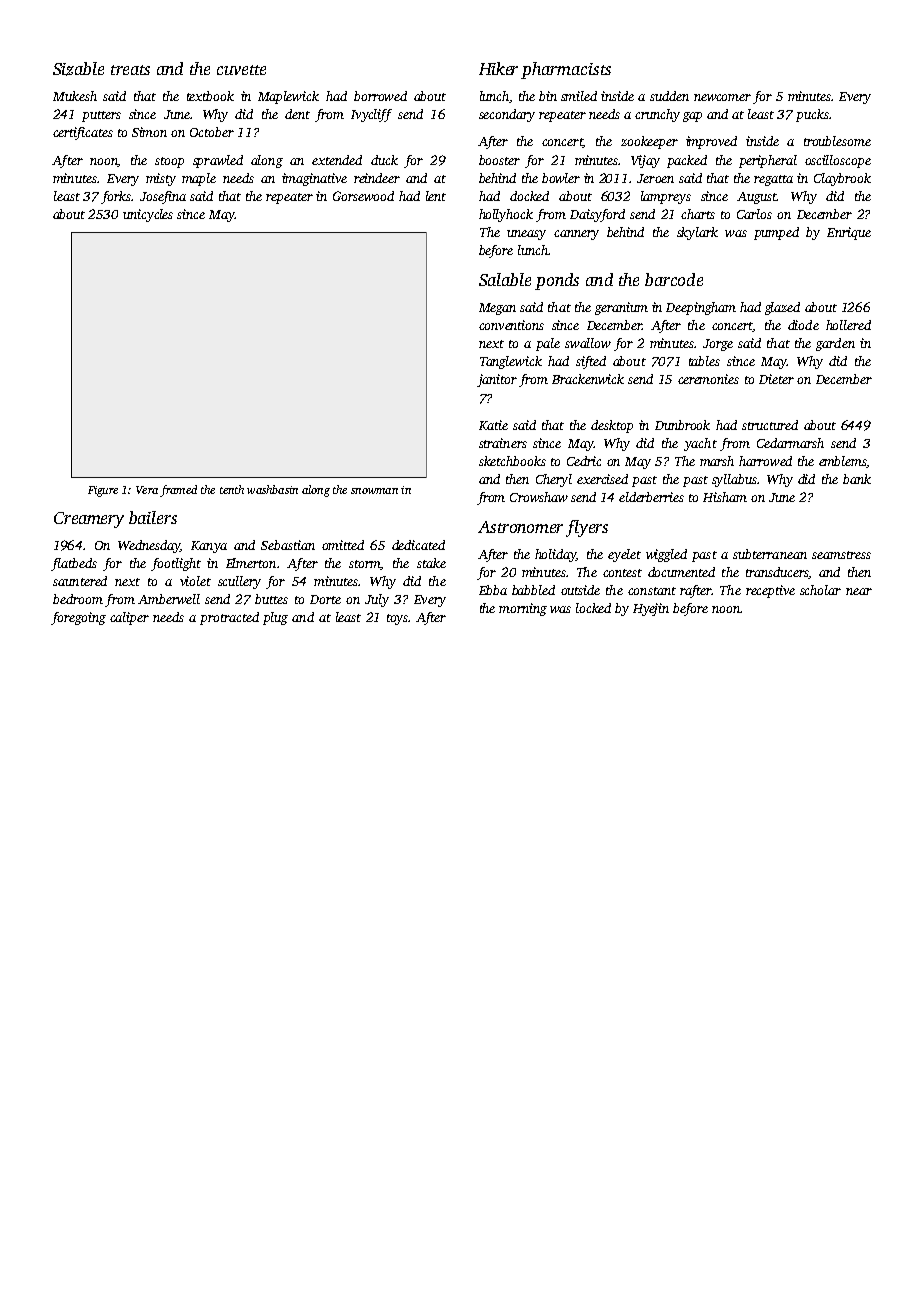 The width and height of the screenshot is (924, 1308). What do you see at coordinates (548, 96) in the screenshot?
I see `bin` at bounding box center [548, 96].
